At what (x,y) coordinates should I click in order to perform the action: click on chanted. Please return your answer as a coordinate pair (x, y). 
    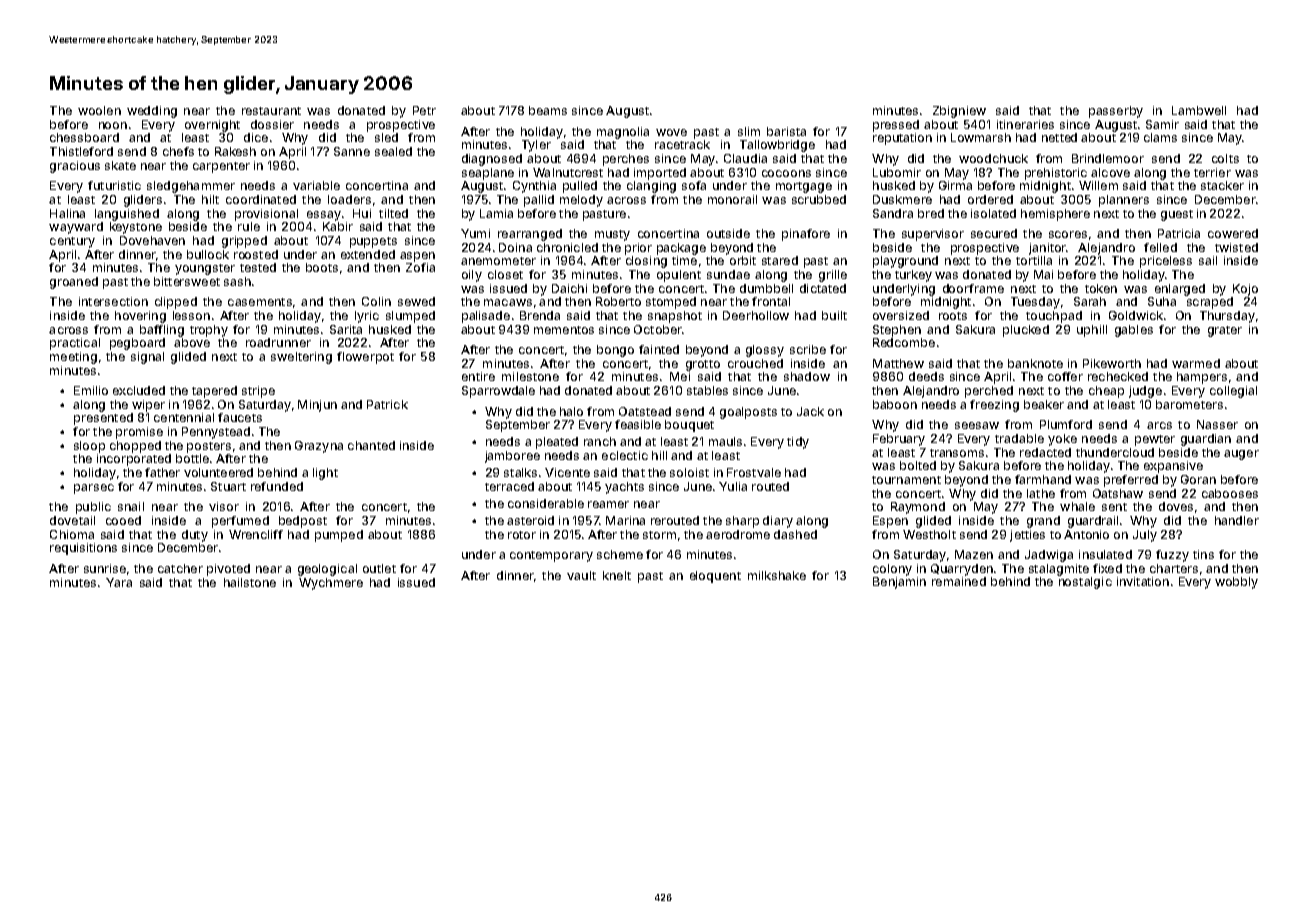
    Looking at the image, I should click on (371, 445).
